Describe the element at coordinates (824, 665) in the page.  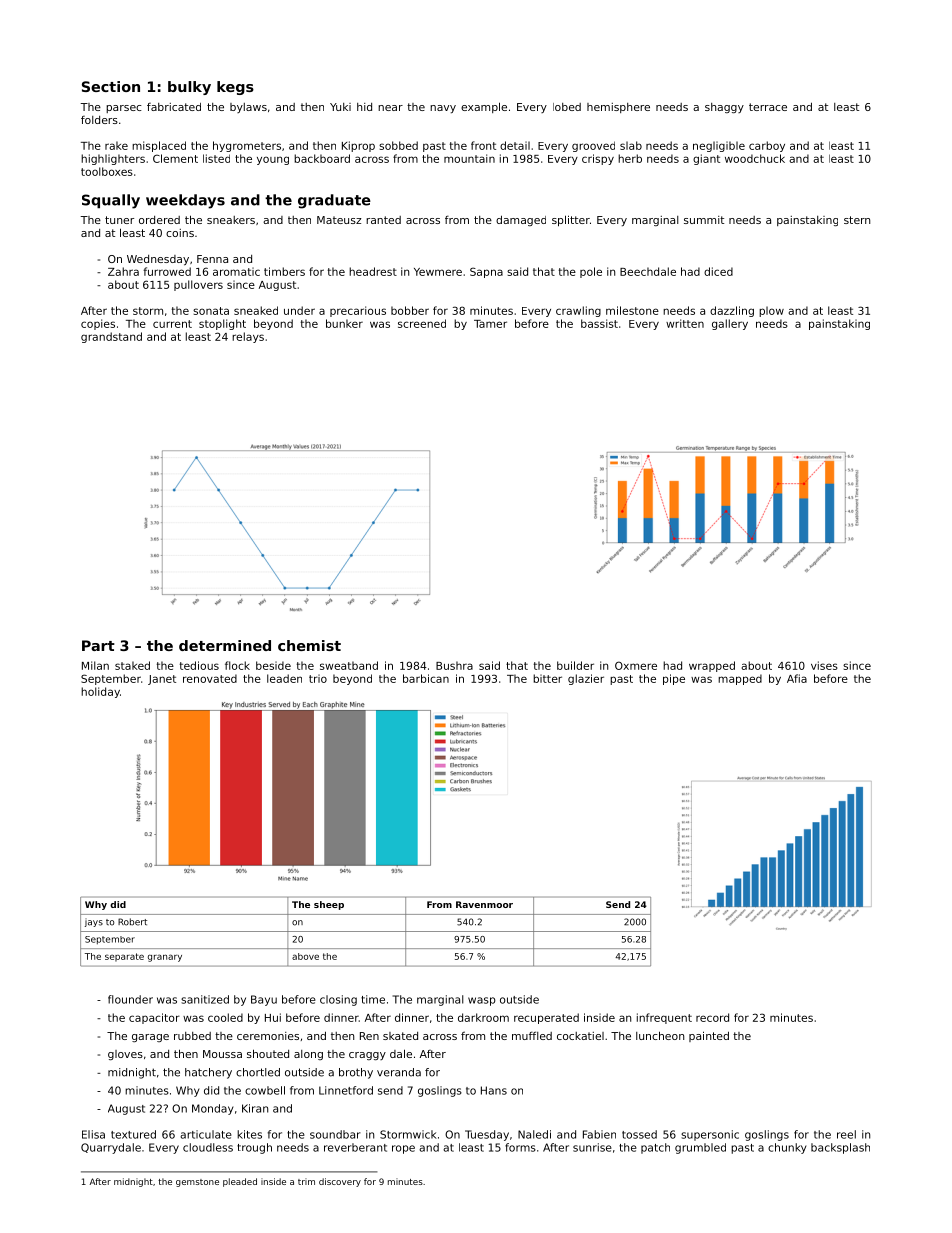
I see `vises` at that location.
